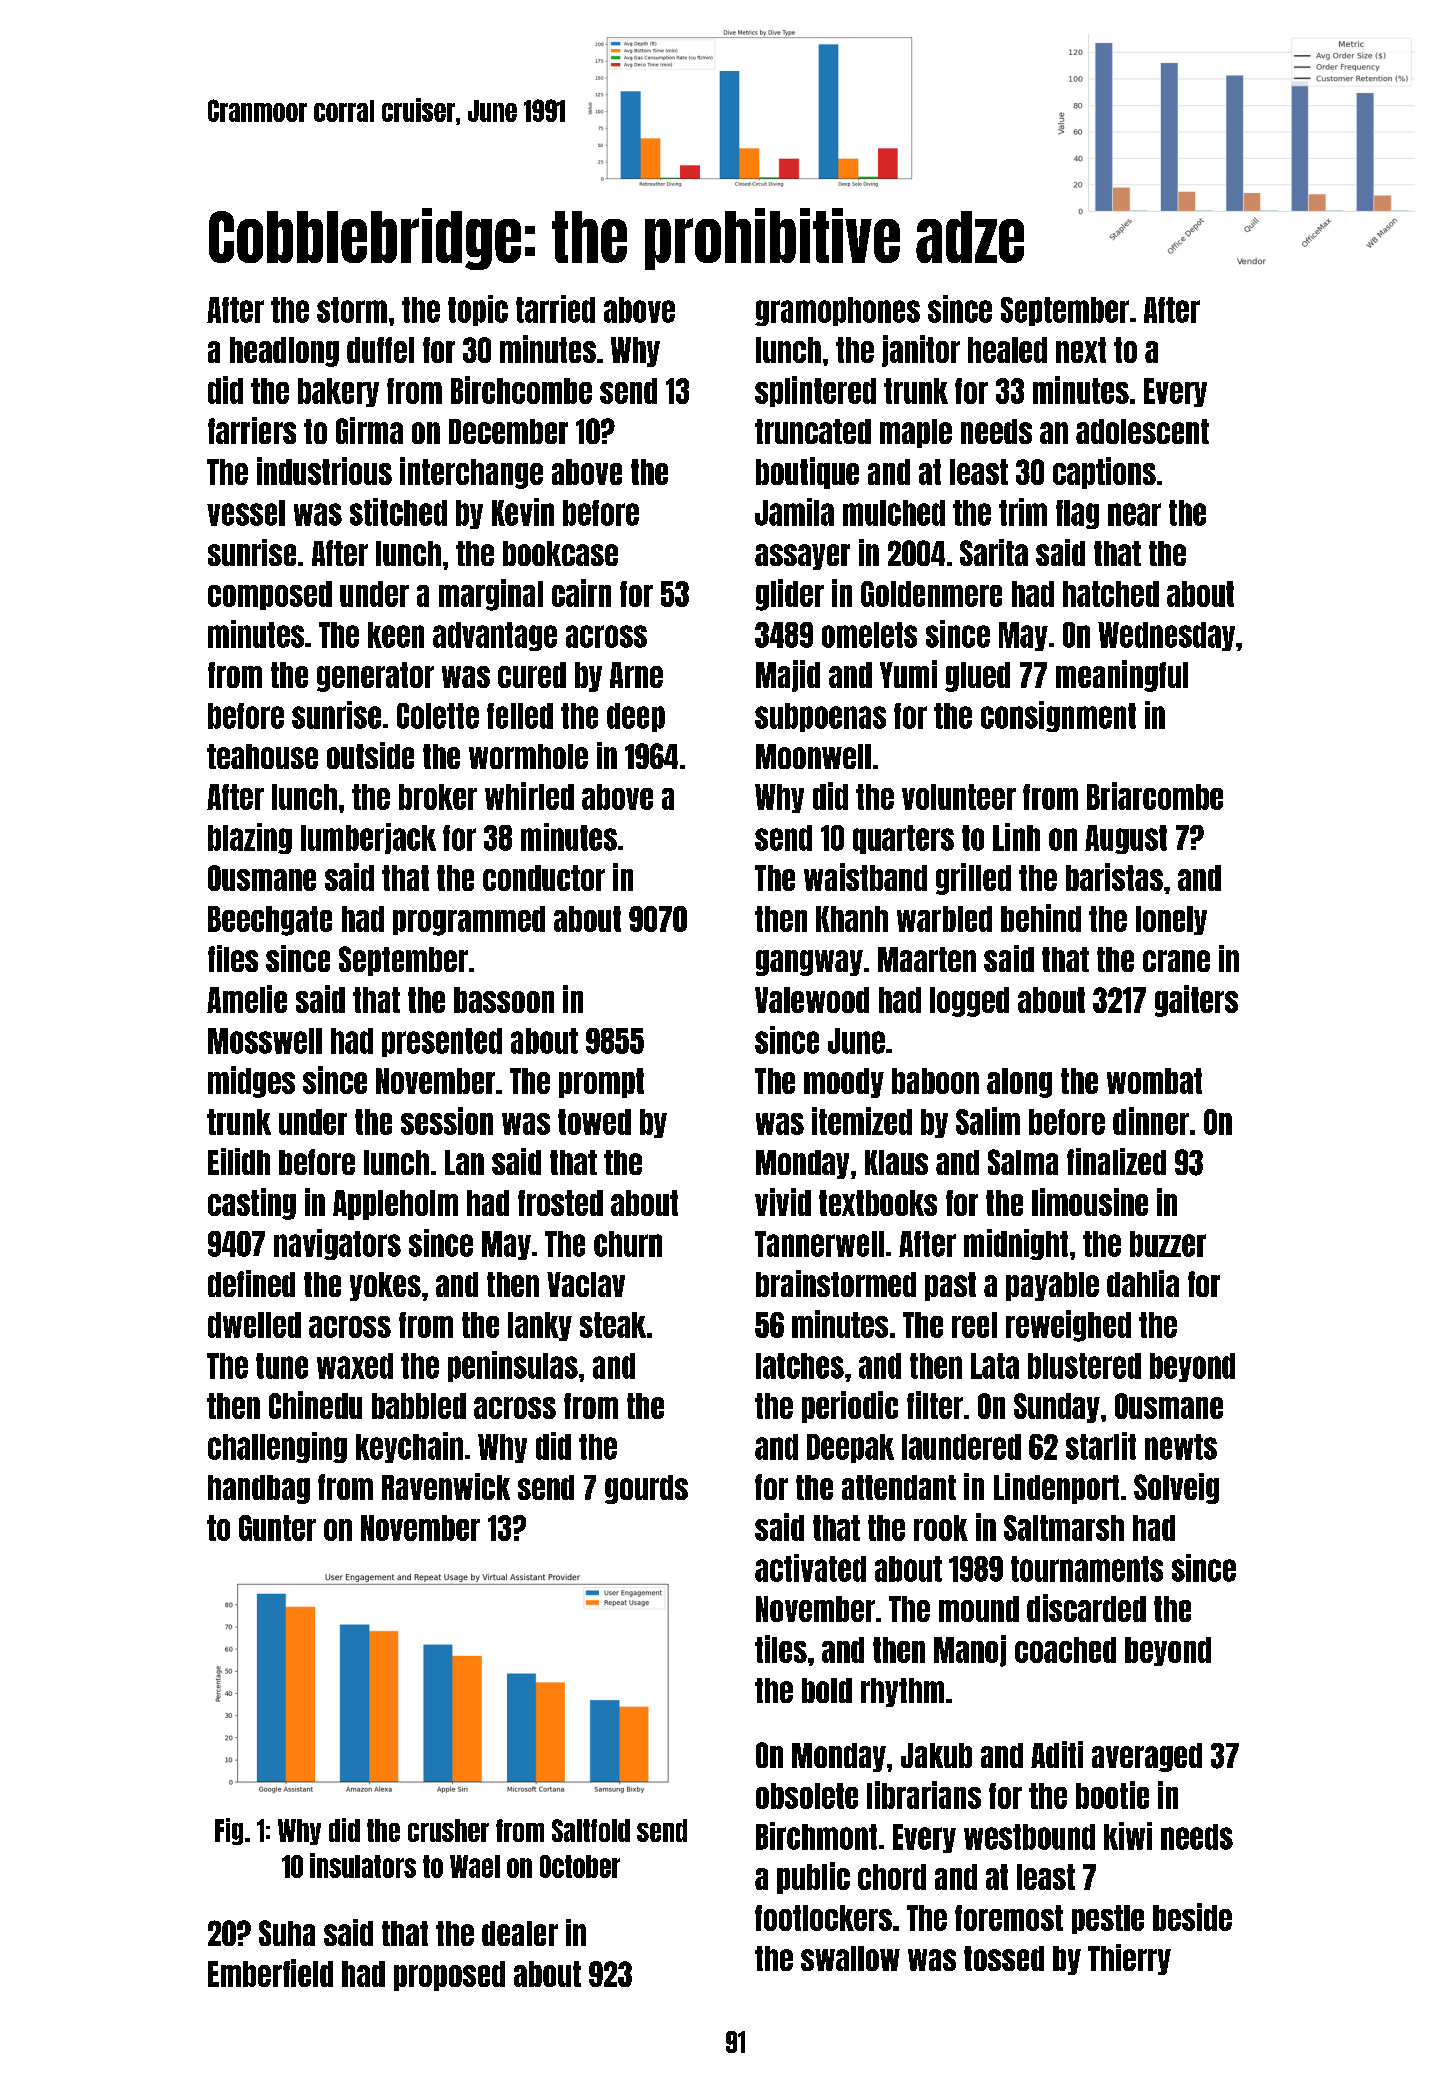  I want to click on vivid, so click(783, 1202).
